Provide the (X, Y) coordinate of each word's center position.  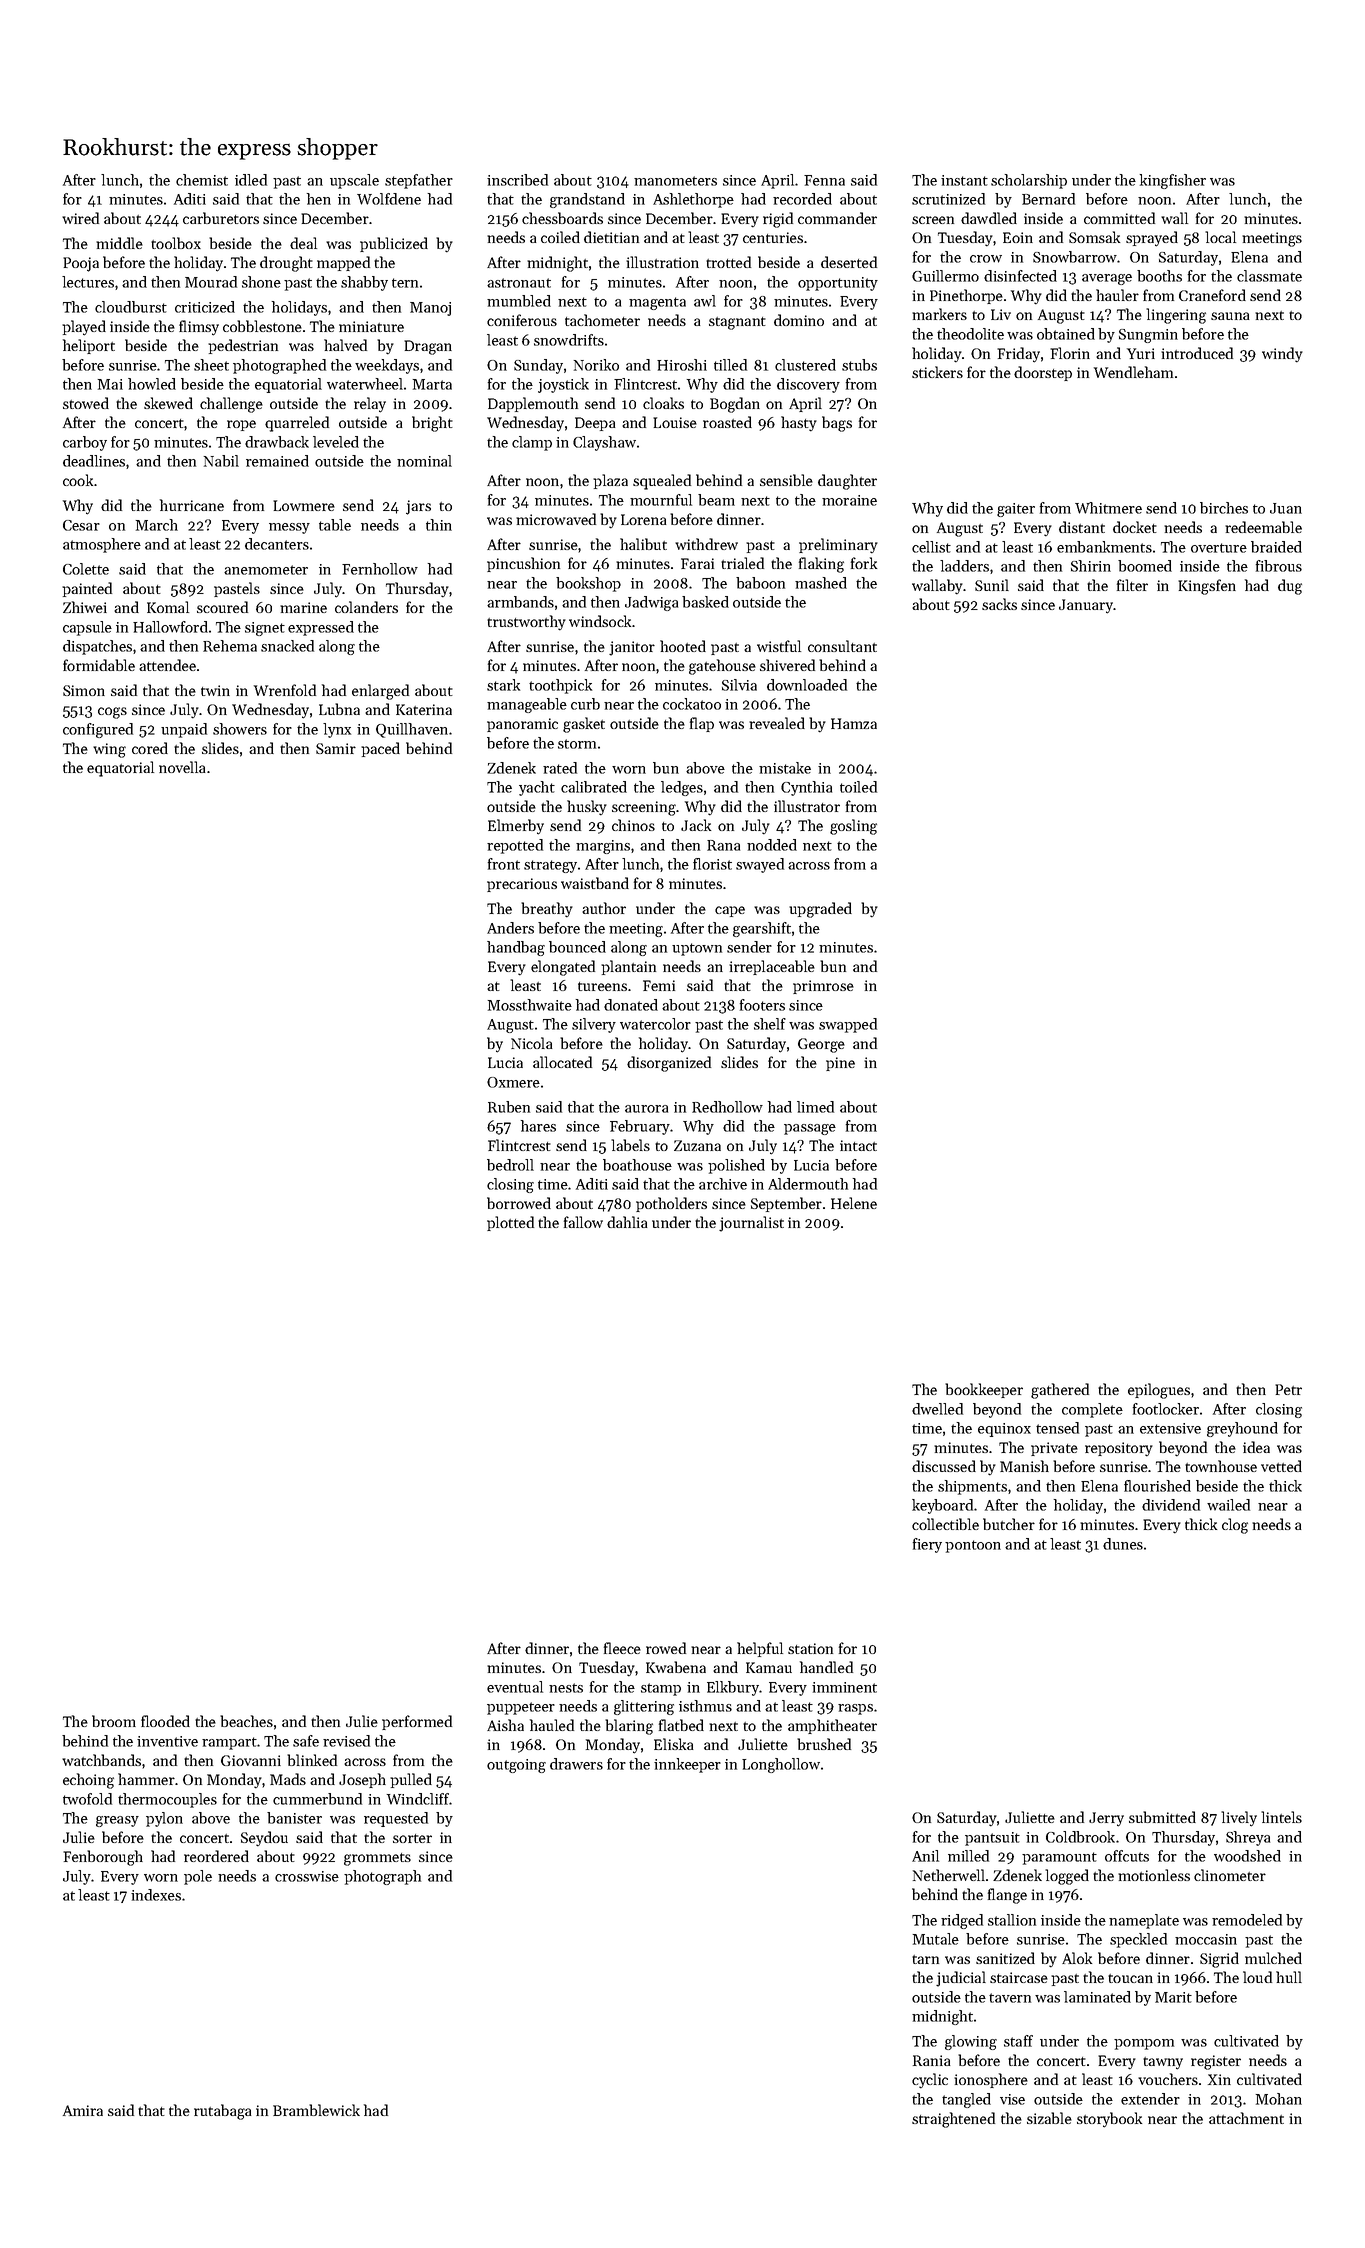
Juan (1286, 508)
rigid (778, 220)
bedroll (510, 1165)
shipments (972, 1487)
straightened (953, 2120)
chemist (202, 180)
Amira (83, 2110)
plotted (510, 1223)
